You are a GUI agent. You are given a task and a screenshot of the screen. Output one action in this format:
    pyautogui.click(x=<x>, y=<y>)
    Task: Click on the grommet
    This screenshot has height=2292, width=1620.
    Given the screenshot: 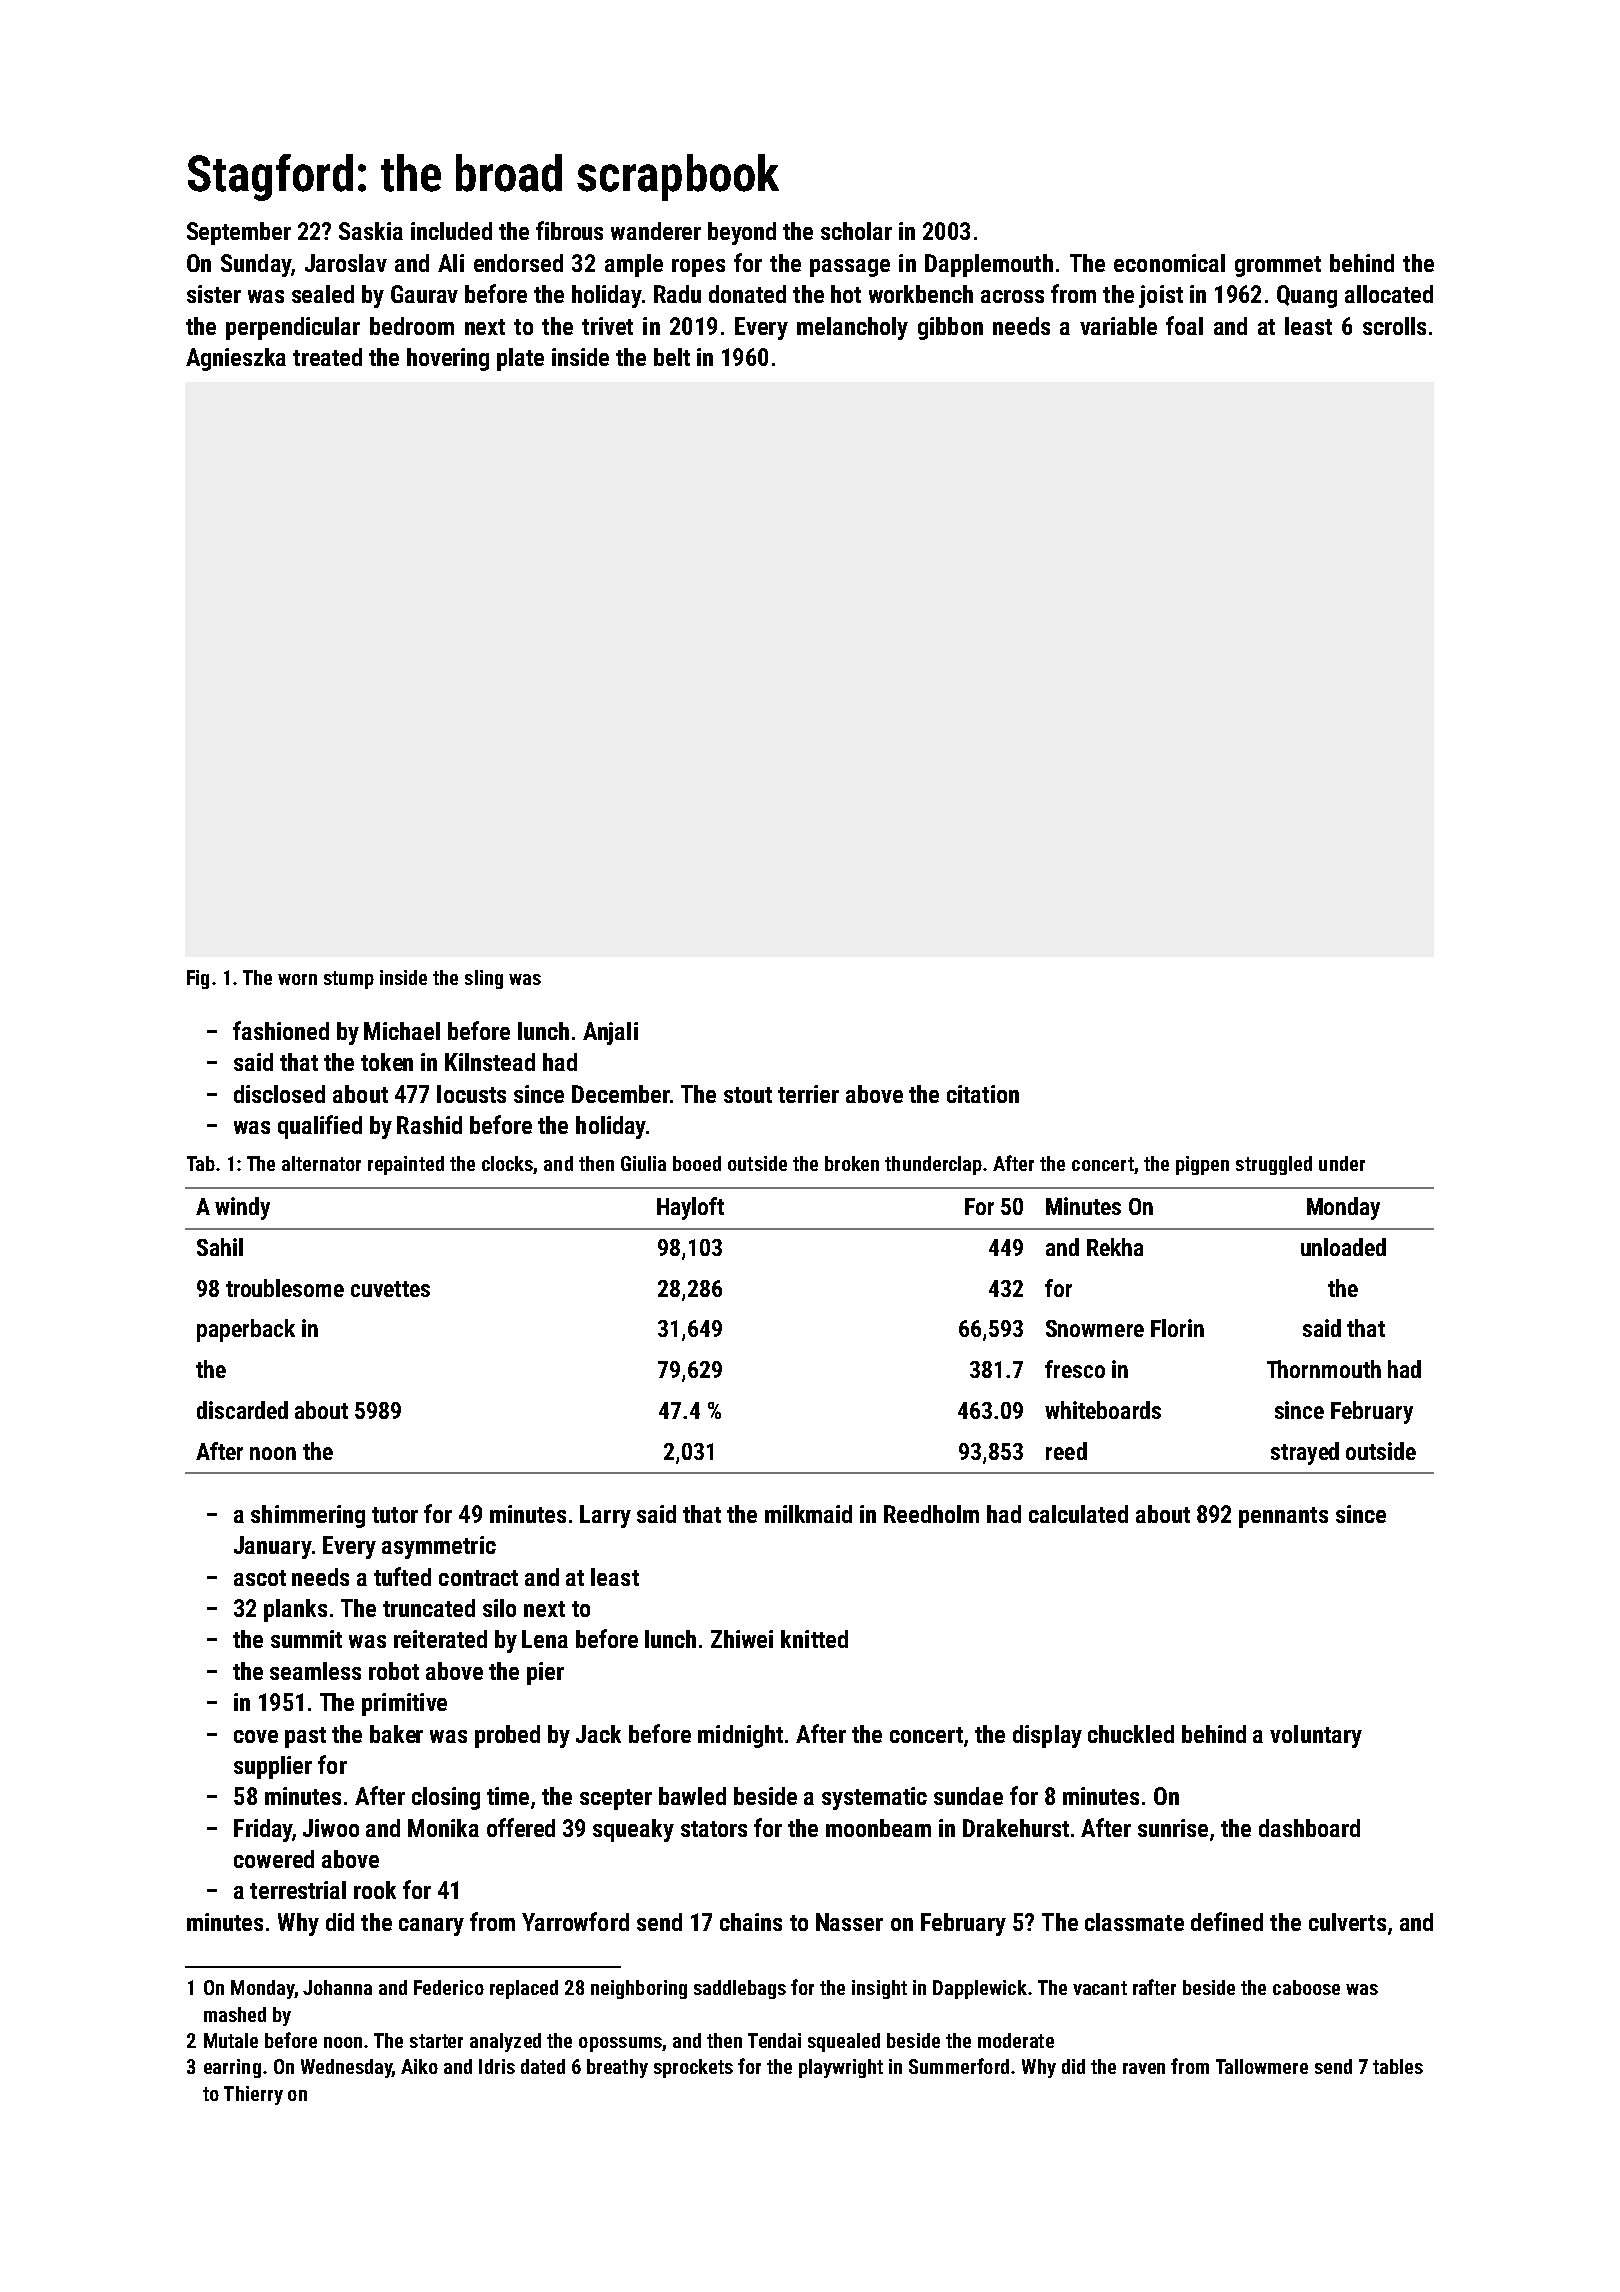 What is the action you would take?
    pyautogui.click(x=1278, y=266)
